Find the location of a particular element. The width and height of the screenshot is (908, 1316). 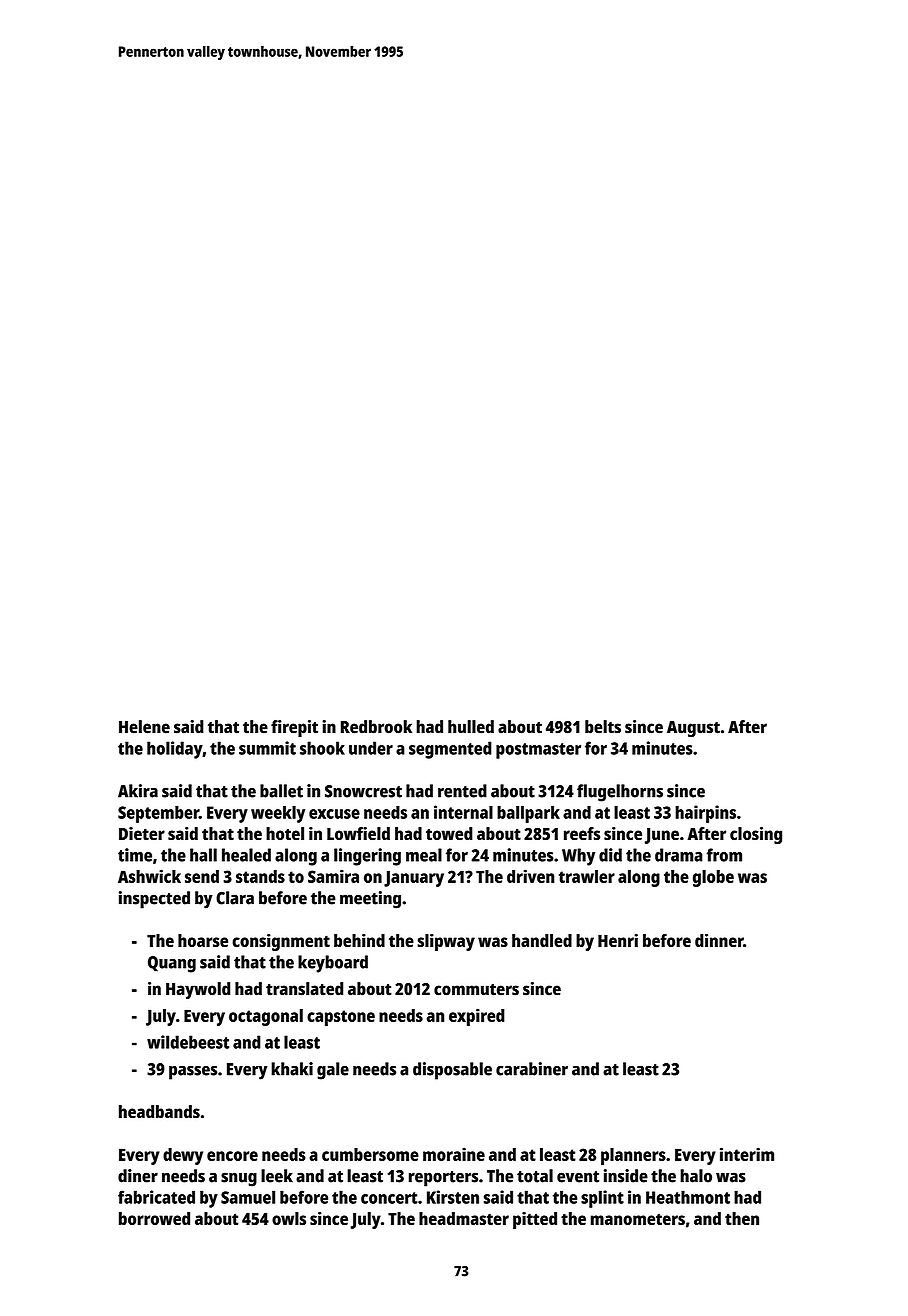

Henri is located at coordinates (618, 940).
